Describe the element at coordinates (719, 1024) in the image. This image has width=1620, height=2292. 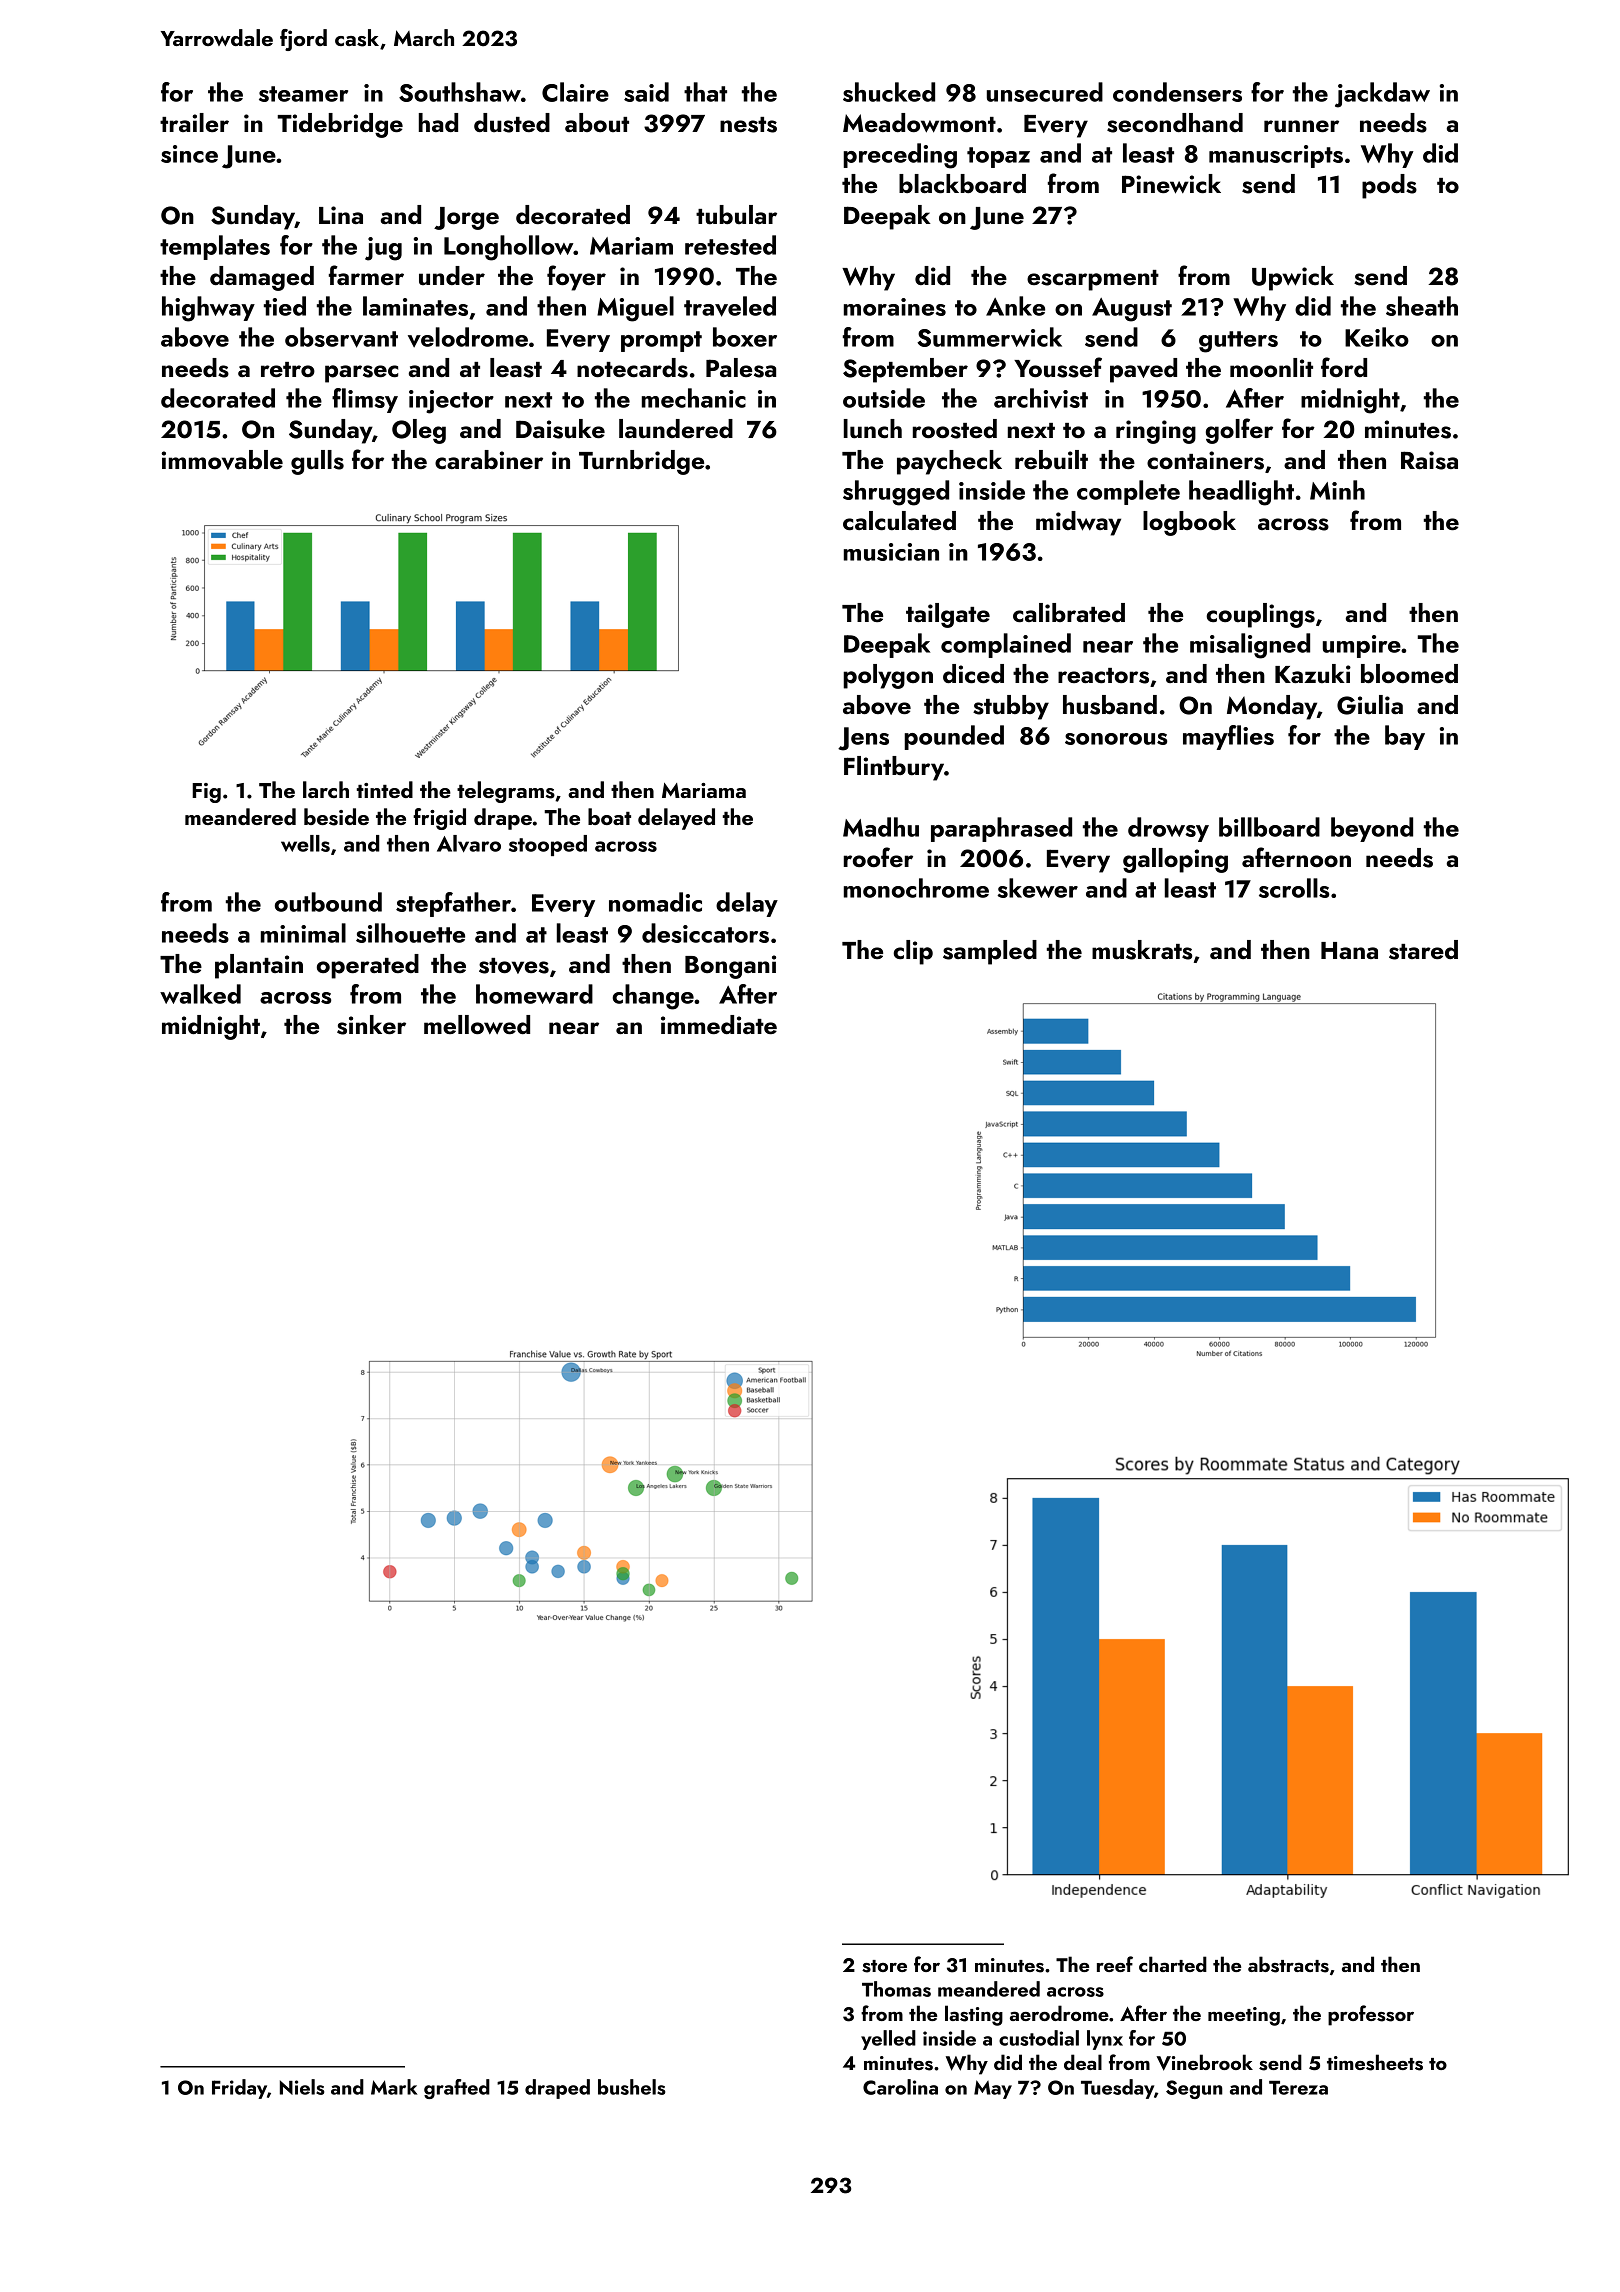
I see `immediate` at that location.
